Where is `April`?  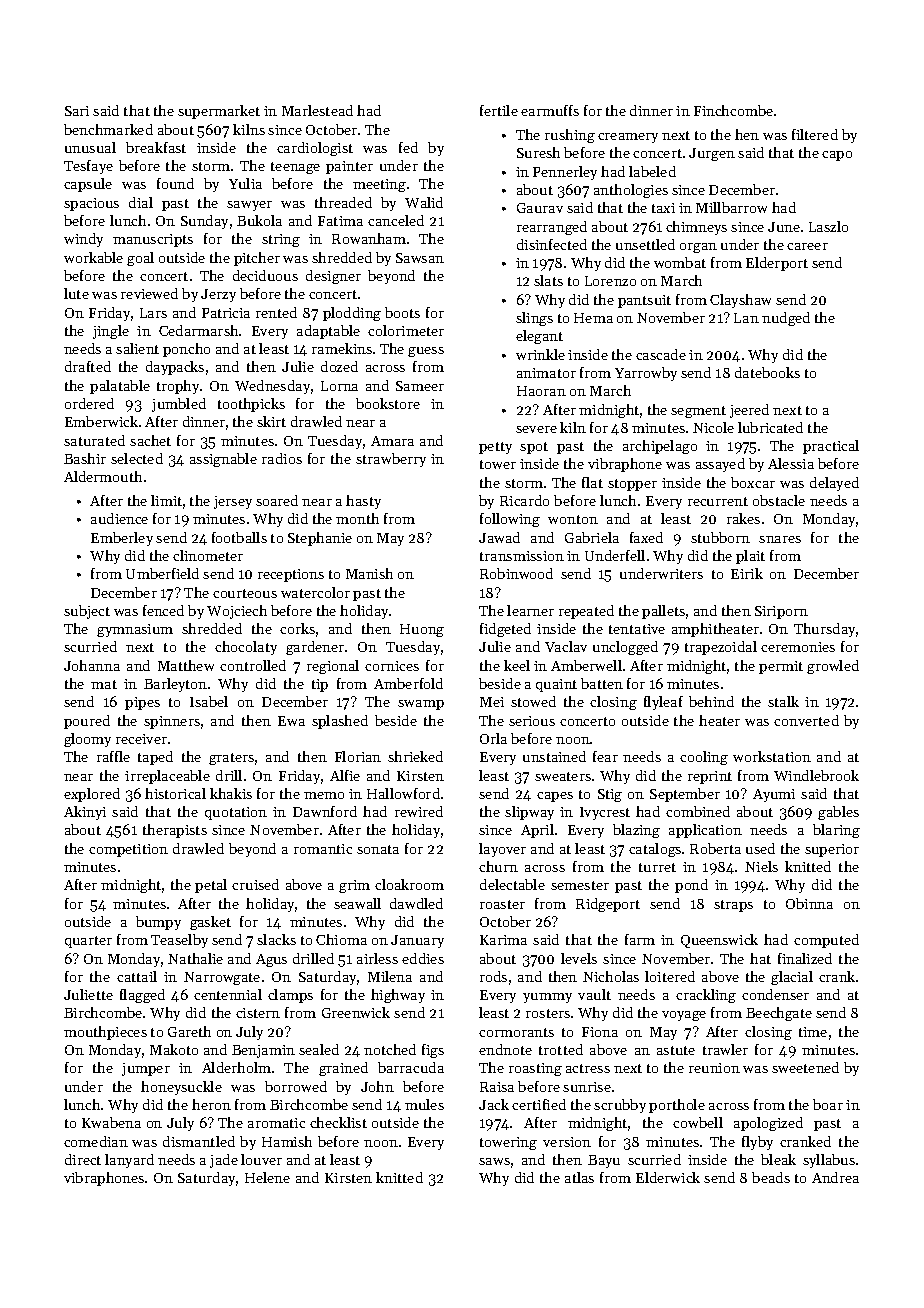
April is located at coordinates (537, 831).
